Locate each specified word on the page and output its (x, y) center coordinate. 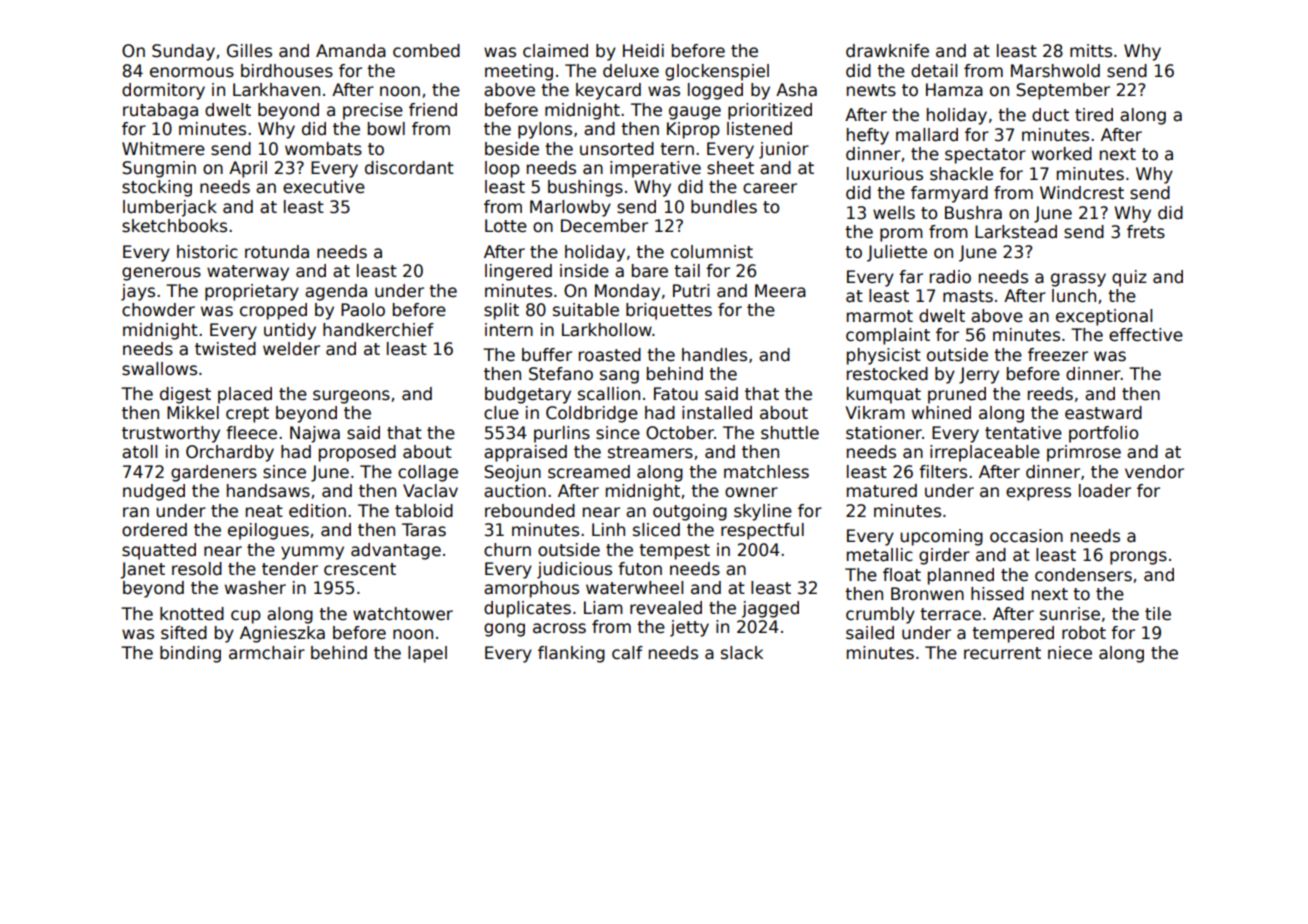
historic (207, 252)
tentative (1023, 433)
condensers (1083, 575)
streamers (650, 452)
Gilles (249, 51)
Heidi (643, 50)
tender (290, 569)
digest (185, 395)
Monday (627, 292)
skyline (763, 512)
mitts (1091, 51)
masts (968, 296)
